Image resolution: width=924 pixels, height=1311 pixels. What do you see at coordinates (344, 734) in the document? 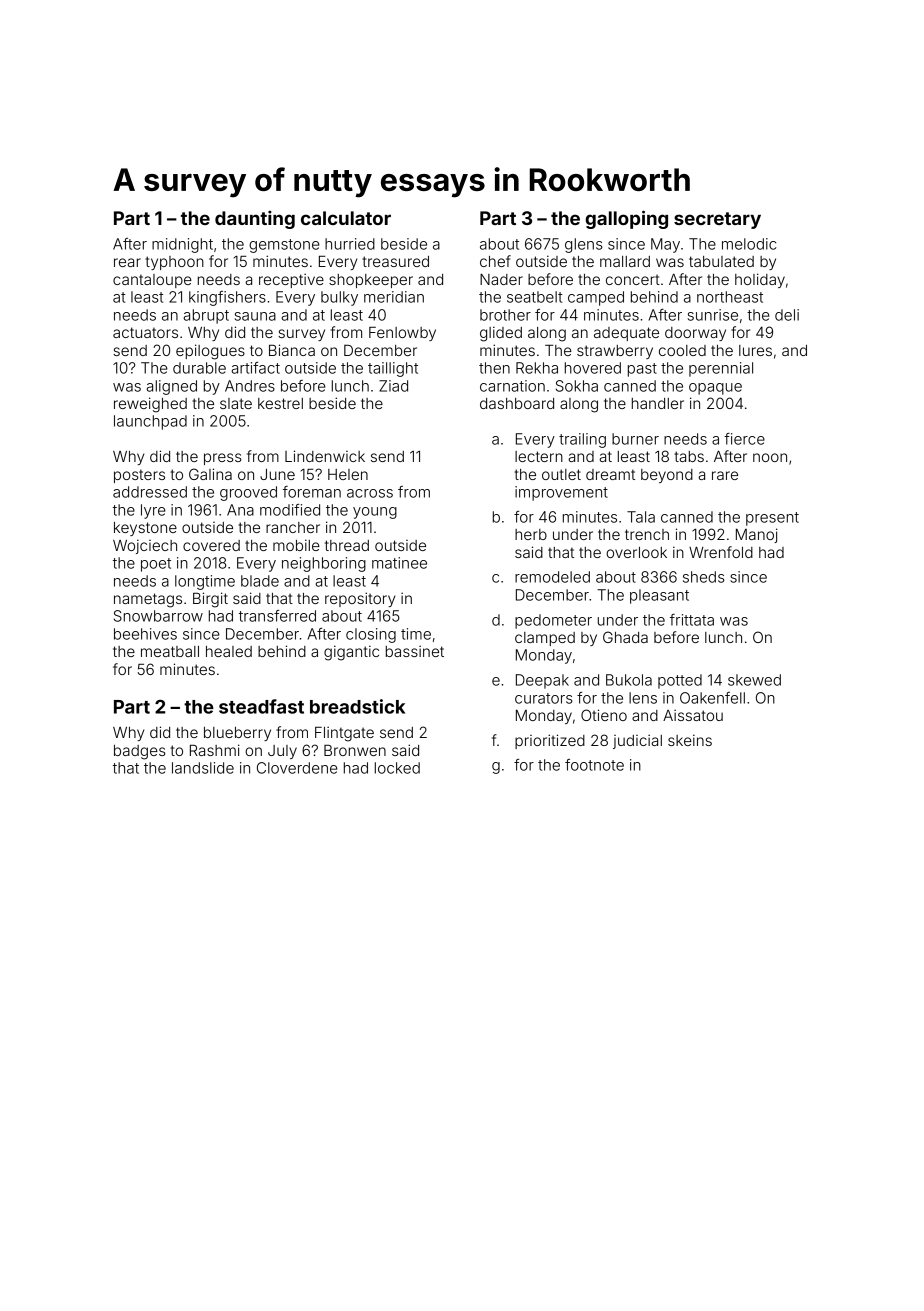
I see `Flintgate` at bounding box center [344, 734].
